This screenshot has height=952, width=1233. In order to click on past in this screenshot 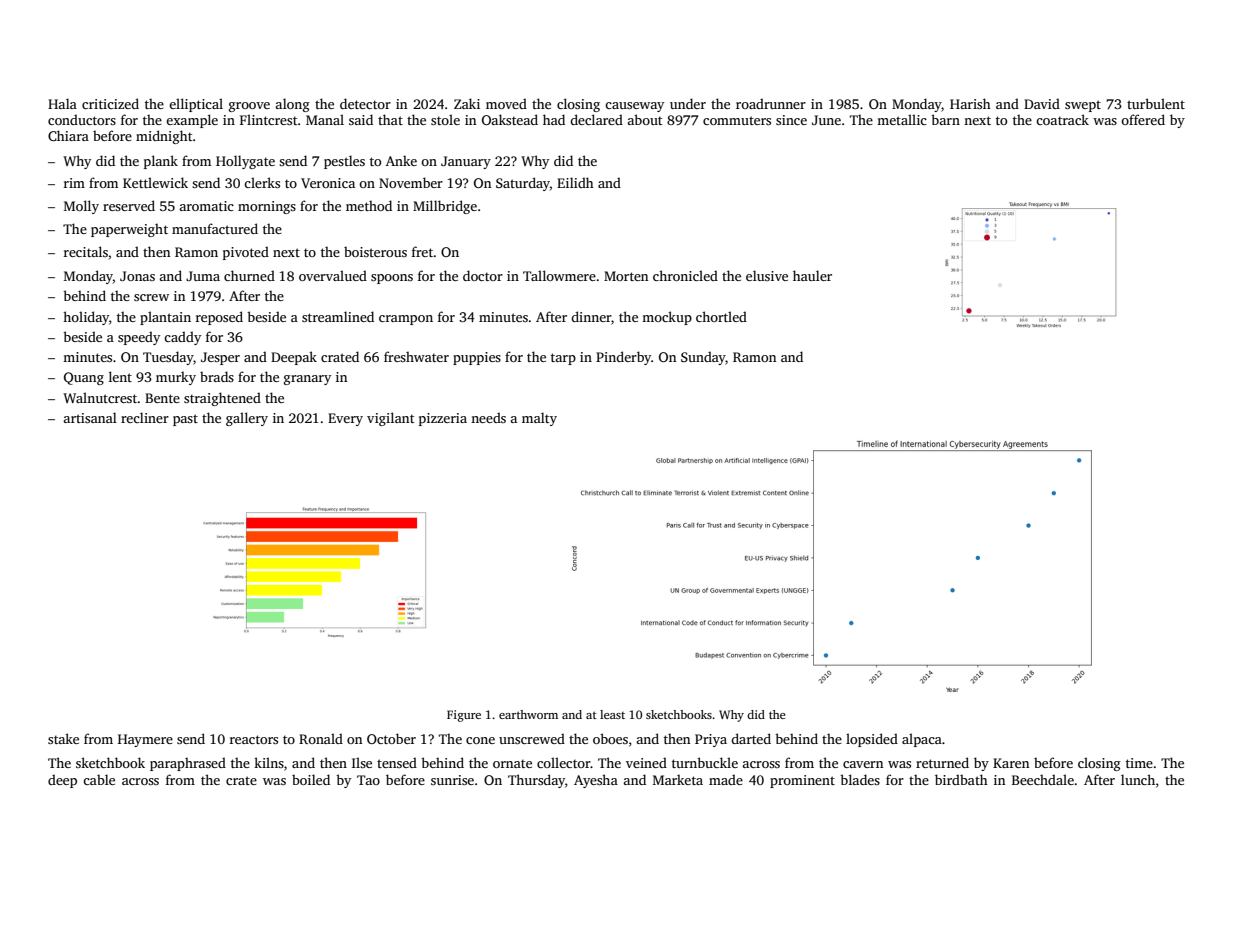, I will do `click(185, 420)`.
